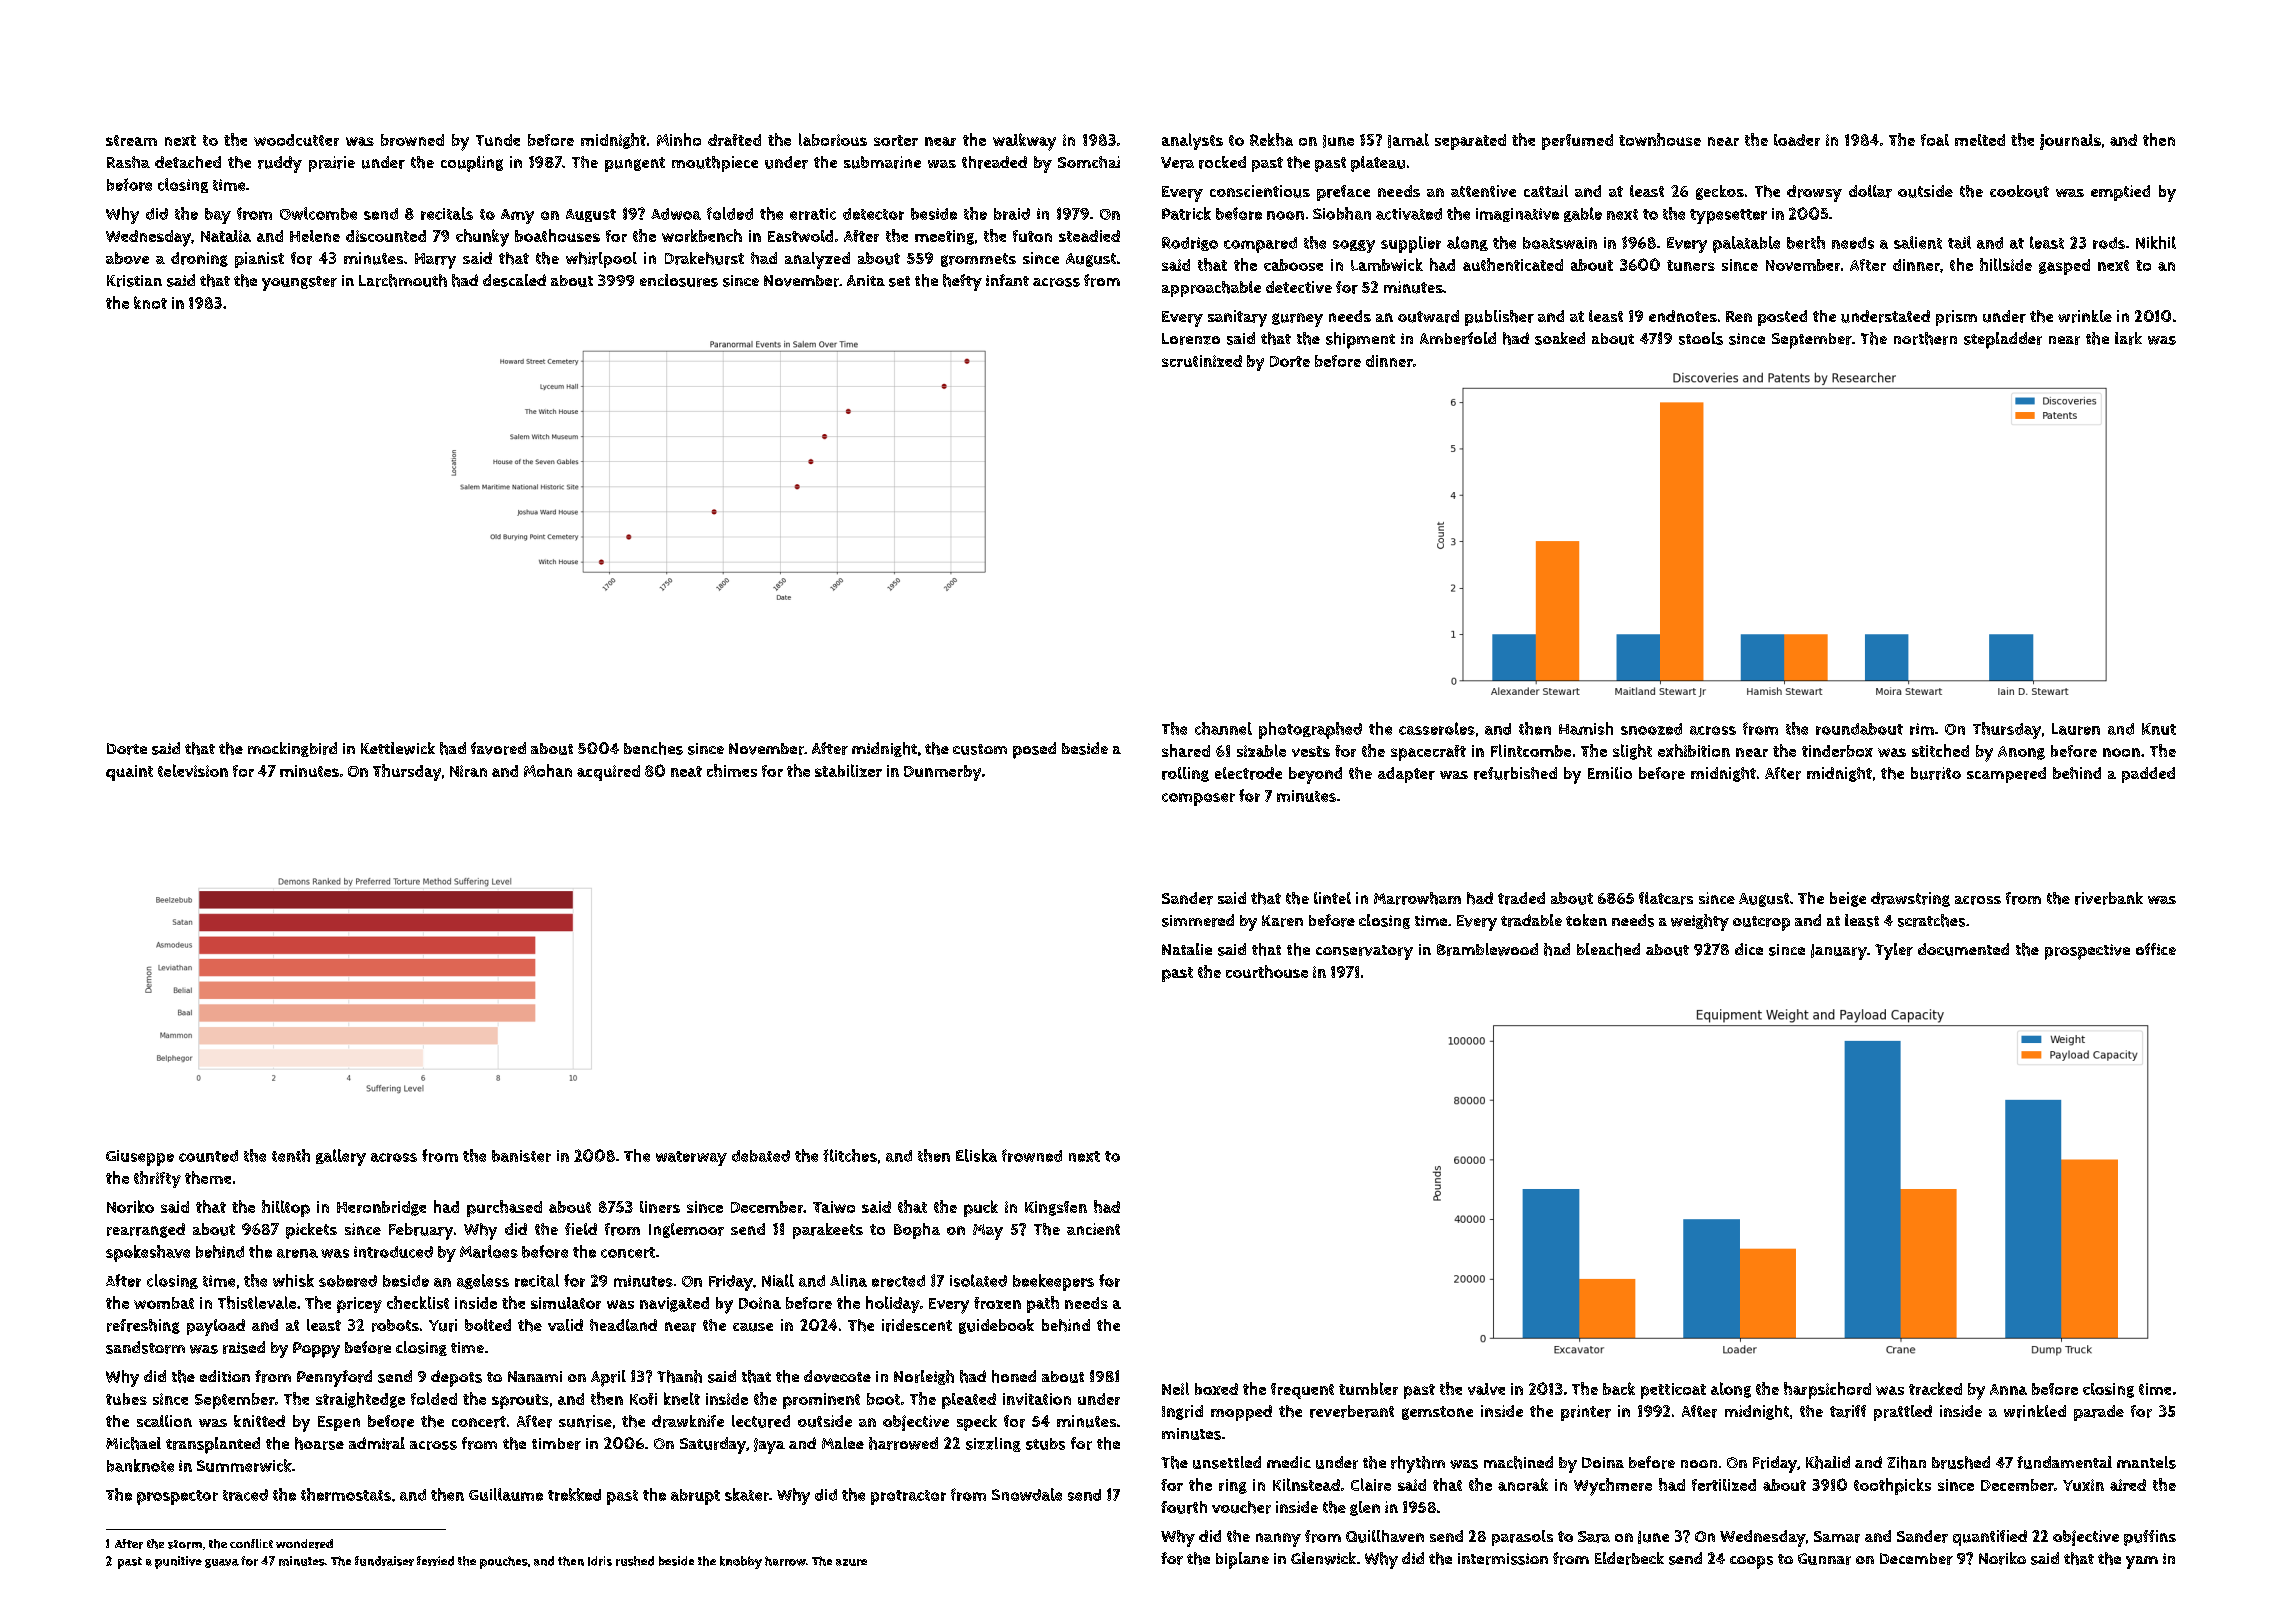 The height and width of the screenshot is (1614, 2282). I want to click on Natalia, so click(226, 236).
